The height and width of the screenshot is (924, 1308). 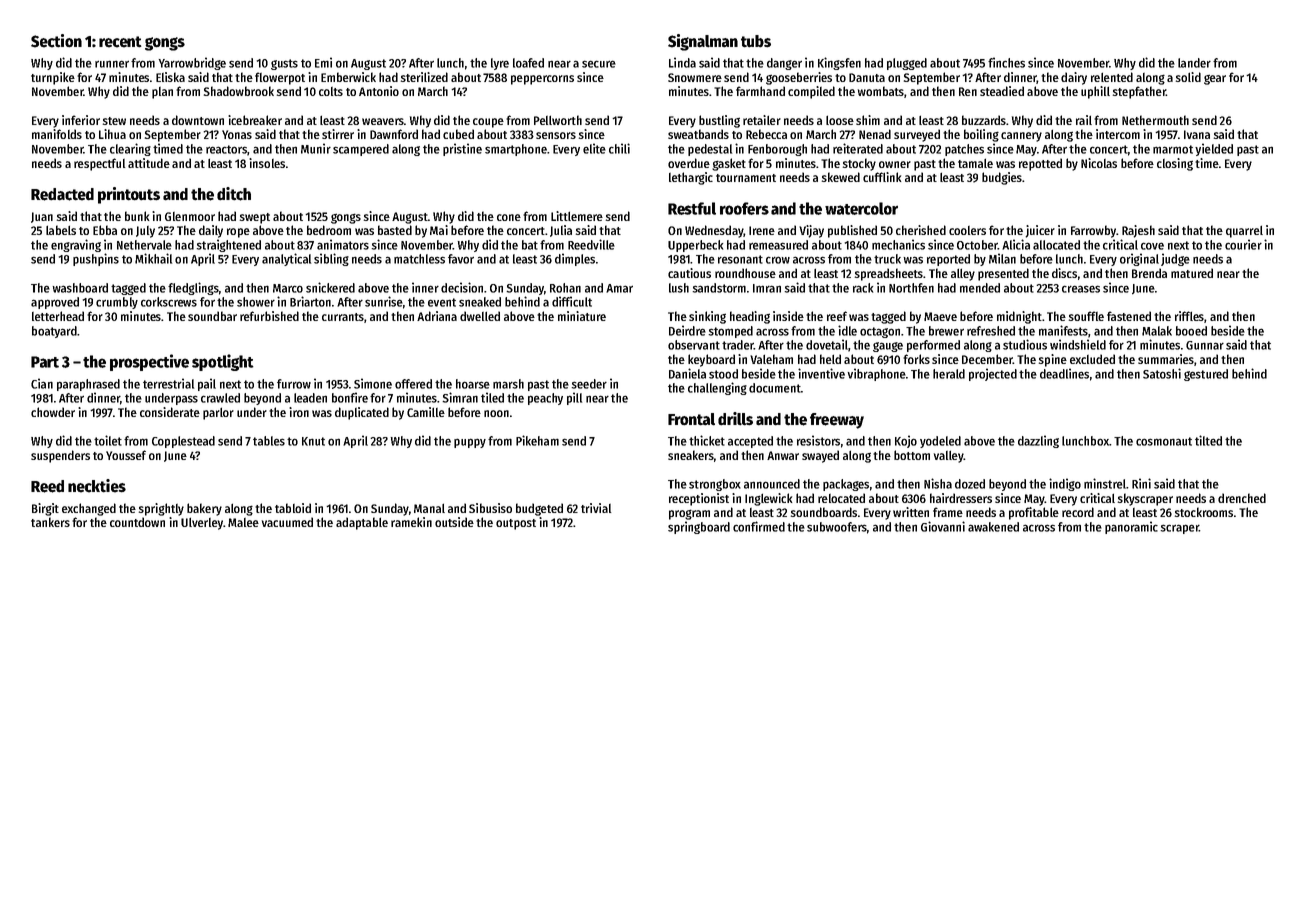 What do you see at coordinates (500, 64) in the screenshot?
I see `lyre` at bounding box center [500, 64].
